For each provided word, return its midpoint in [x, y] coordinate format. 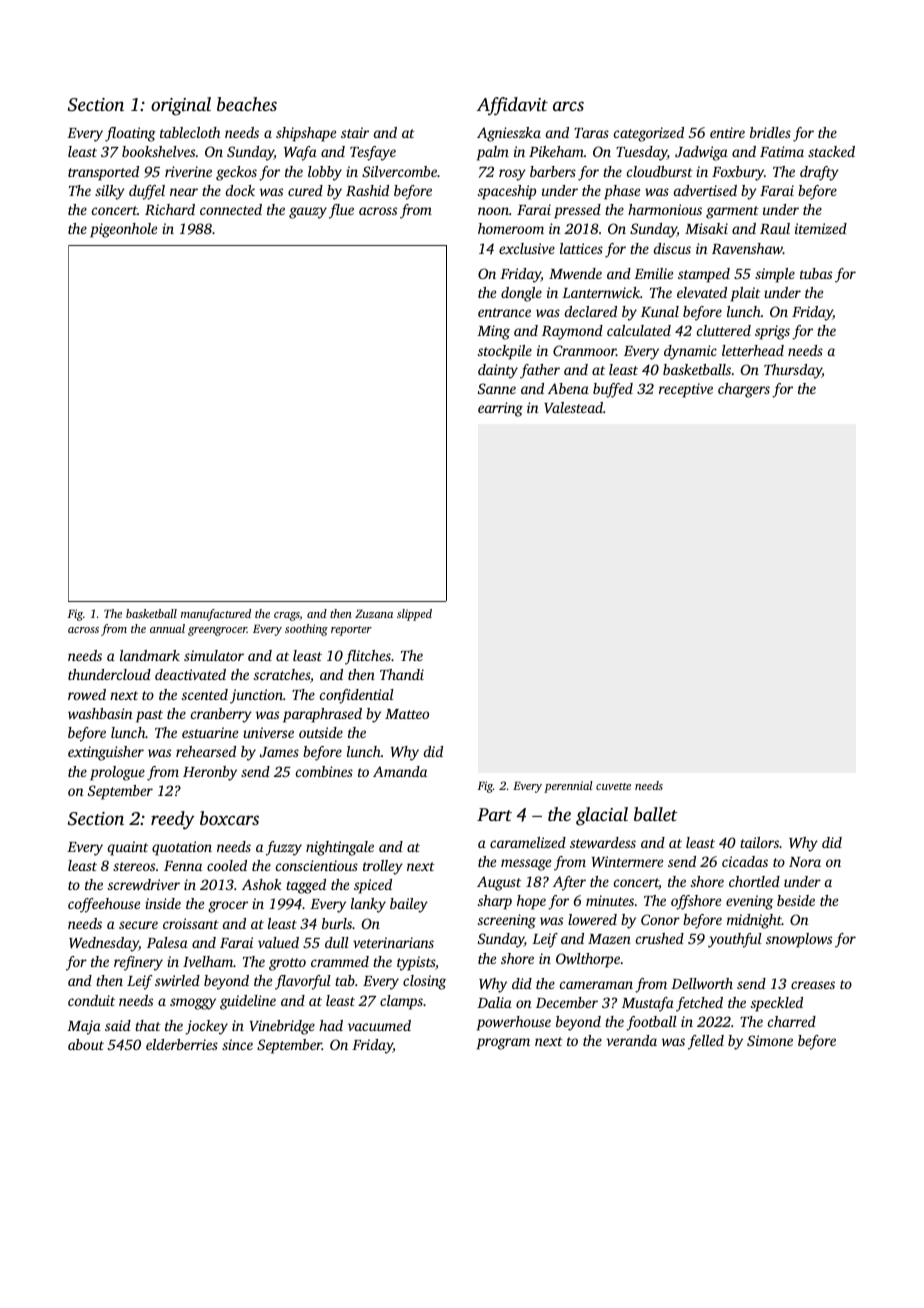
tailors [759, 842]
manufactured [216, 615]
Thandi [402, 674]
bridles [770, 132]
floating [130, 134]
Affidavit [512, 106]
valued [278, 942]
